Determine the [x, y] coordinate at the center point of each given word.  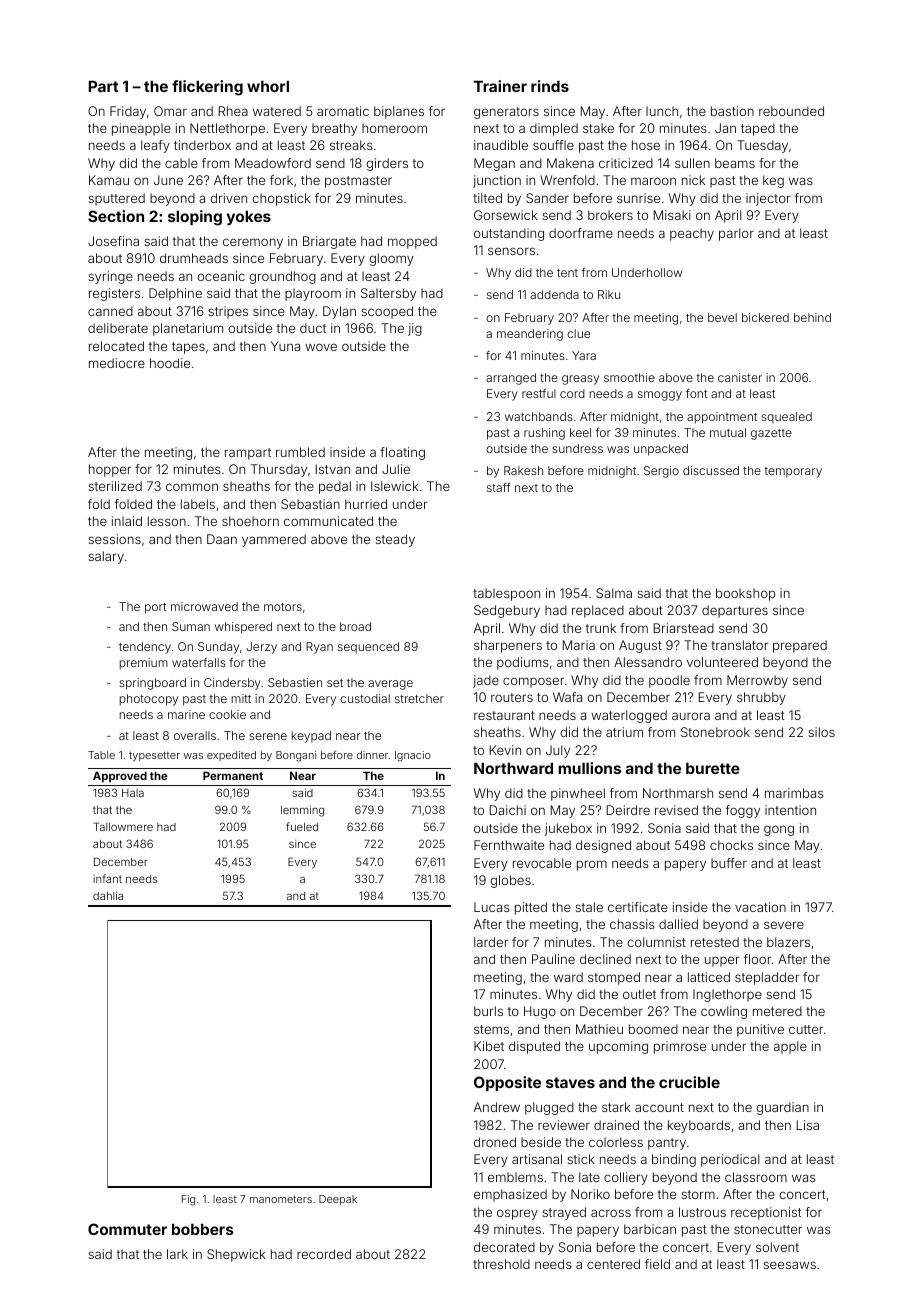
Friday [128, 112]
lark [177, 1254]
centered [613, 1264]
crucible [689, 1082]
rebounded [791, 111]
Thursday [279, 470]
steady [395, 540]
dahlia [108, 895]
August [640, 646]
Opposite [507, 1083]
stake [598, 128]
